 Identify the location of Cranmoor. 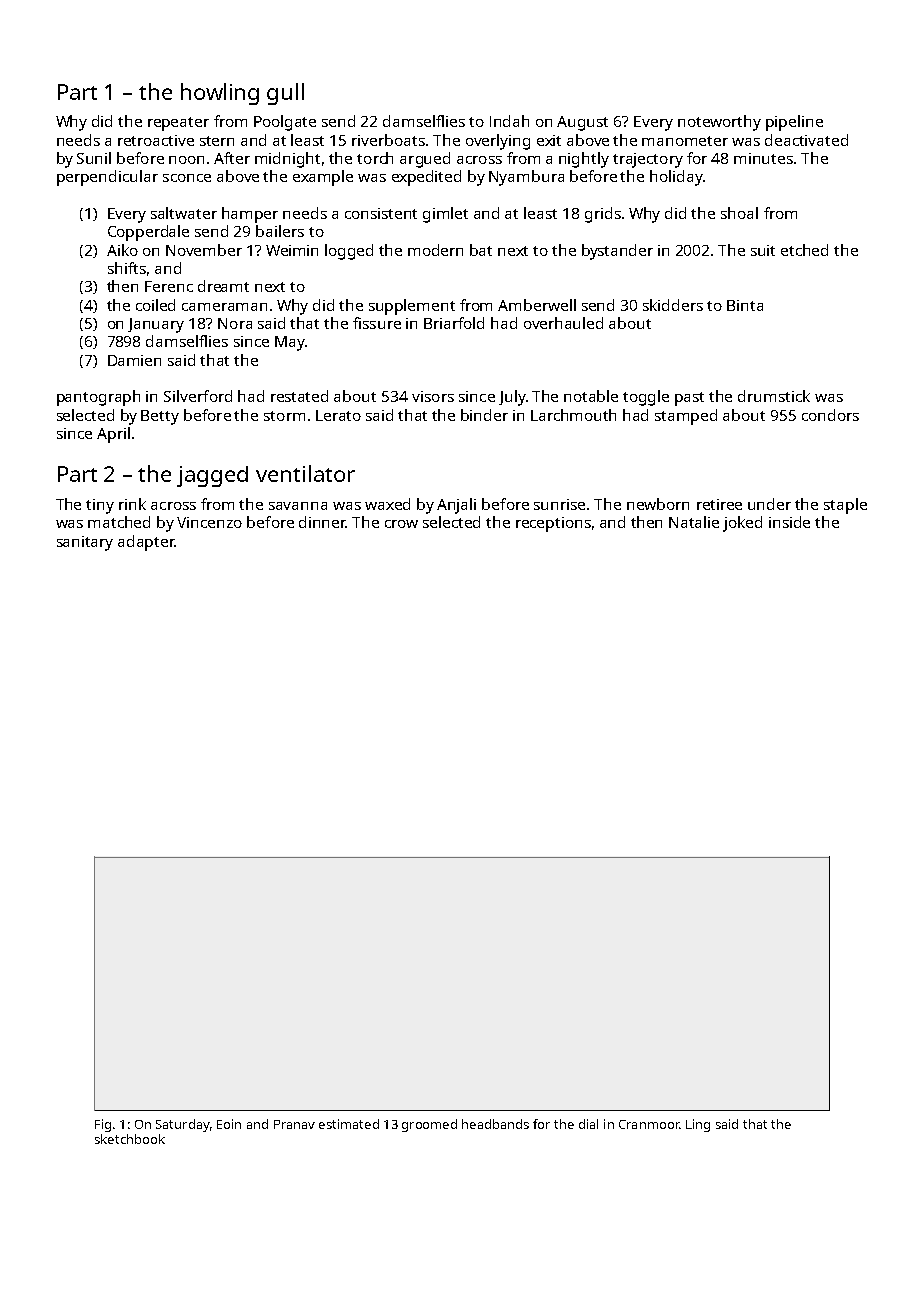
(649, 1124).
